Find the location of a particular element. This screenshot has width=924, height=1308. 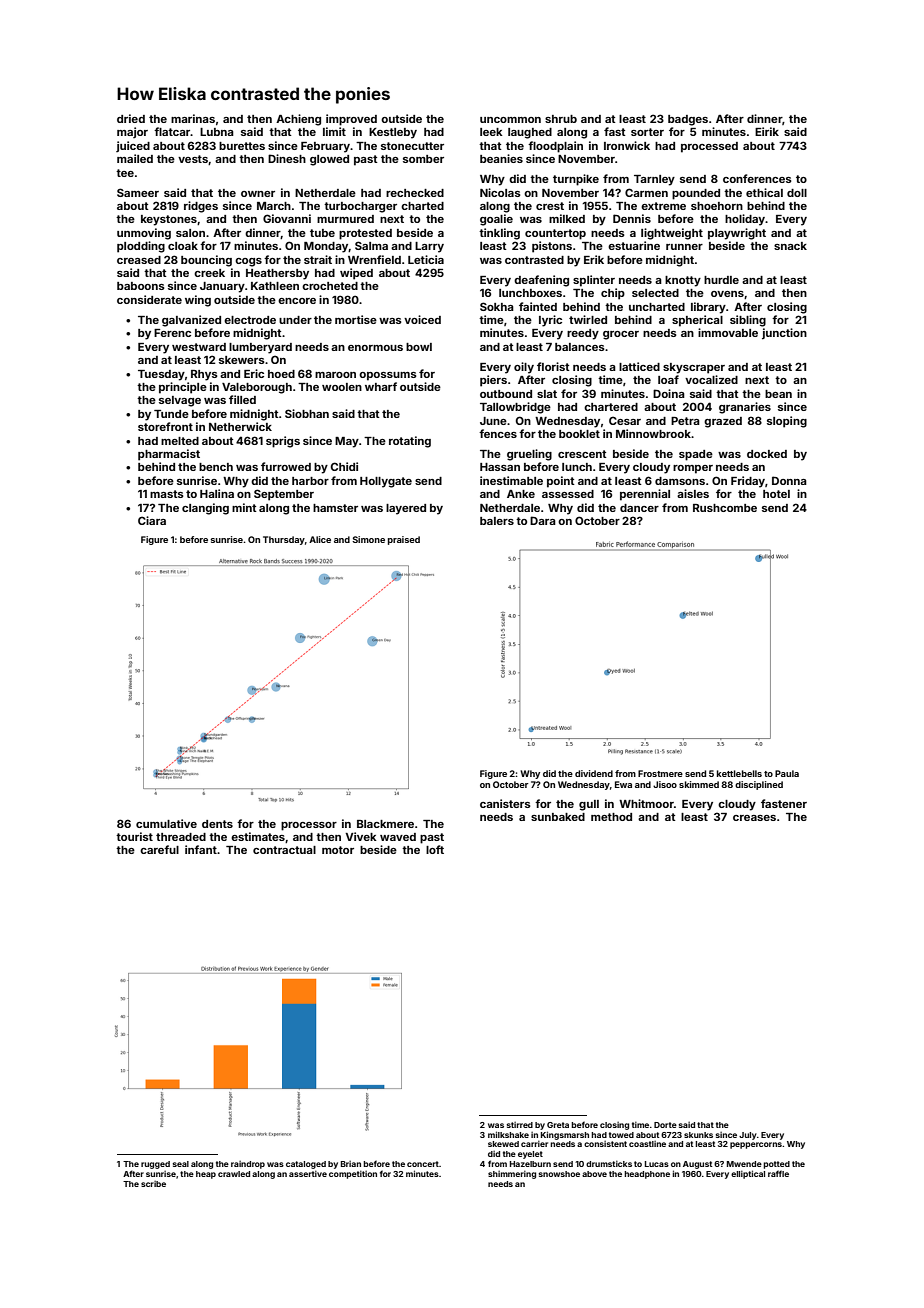

ethical is located at coordinates (764, 192).
